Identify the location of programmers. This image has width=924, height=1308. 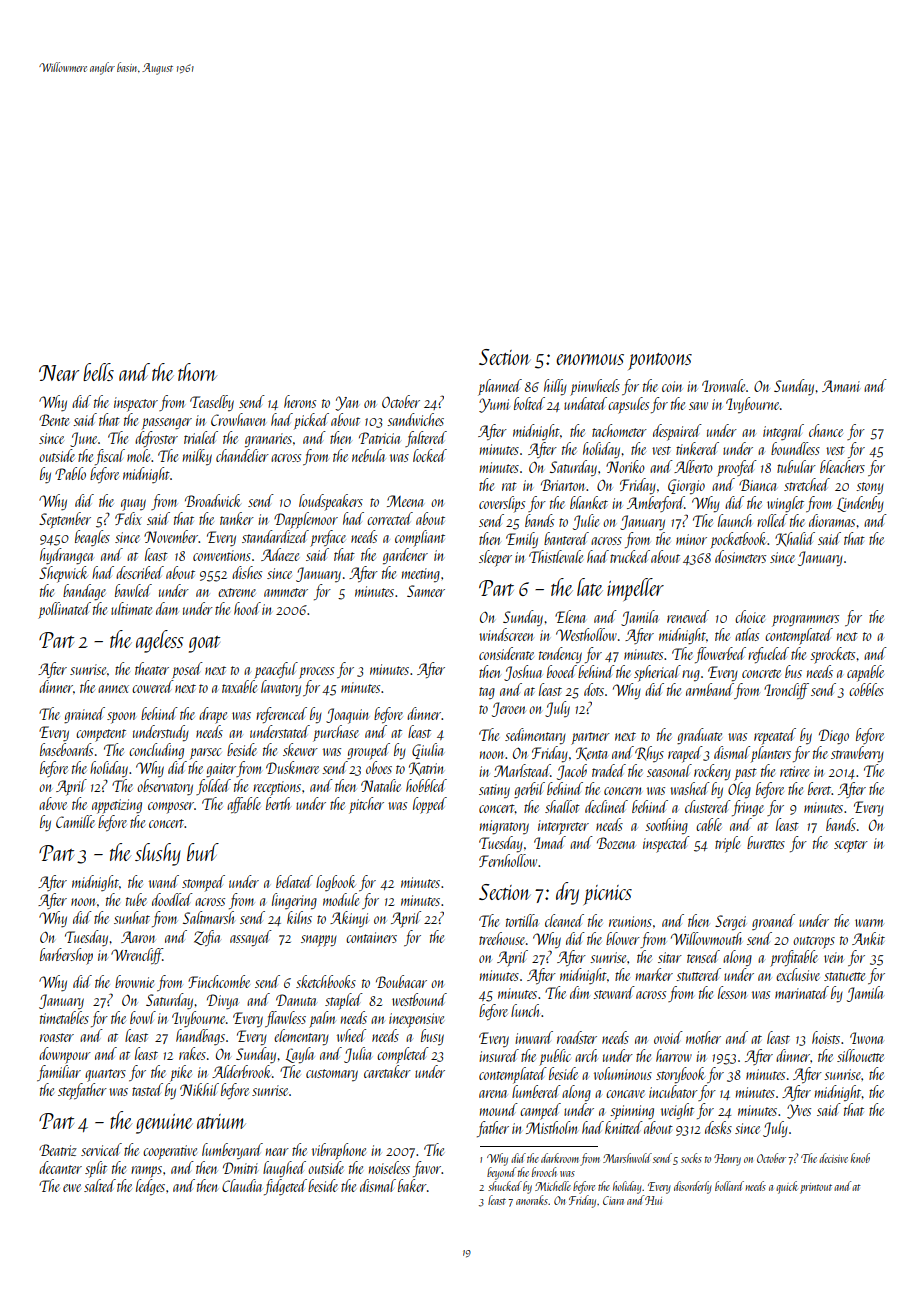
(805, 621).
